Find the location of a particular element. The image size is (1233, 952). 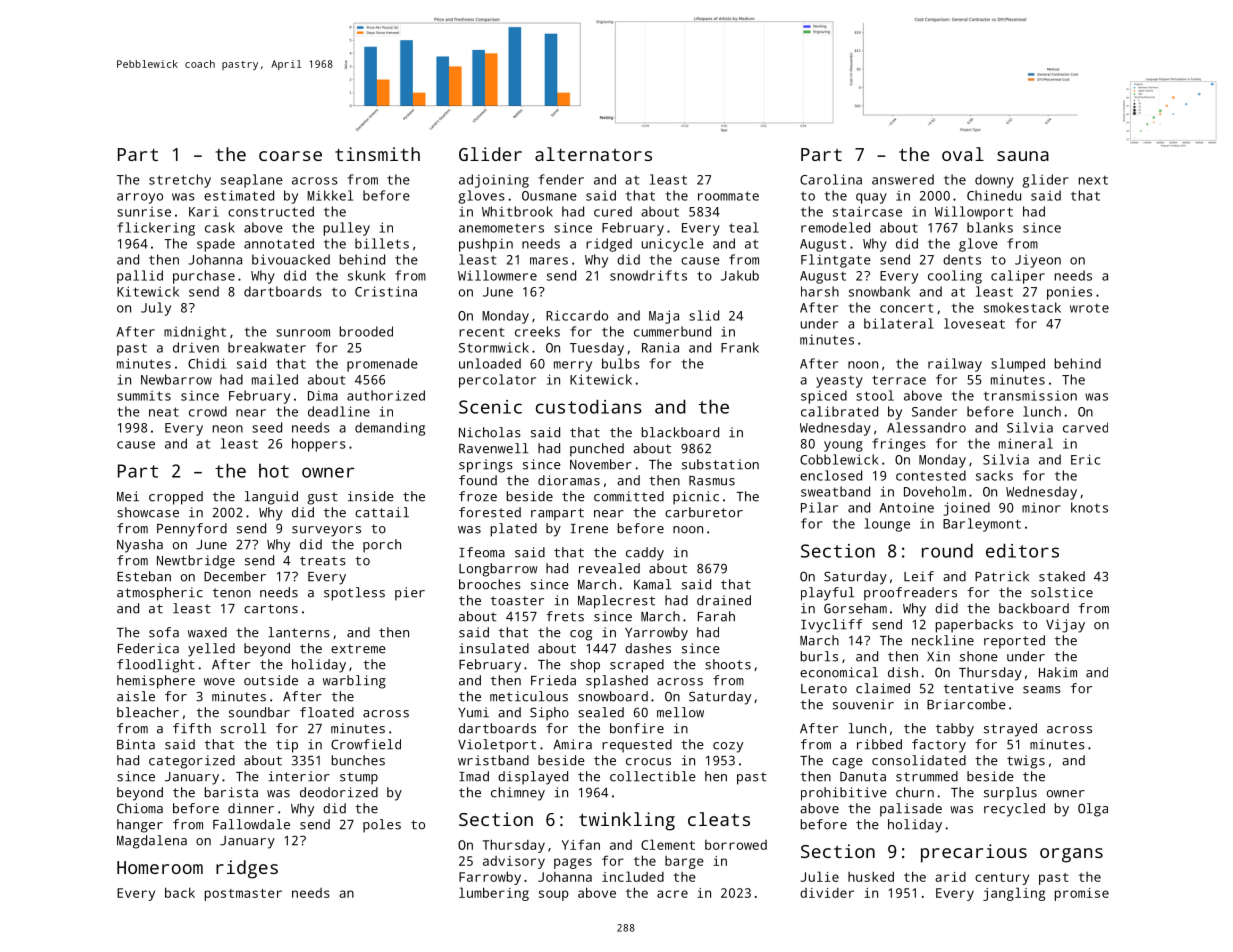

slumped is located at coordinates (1018, 365).
